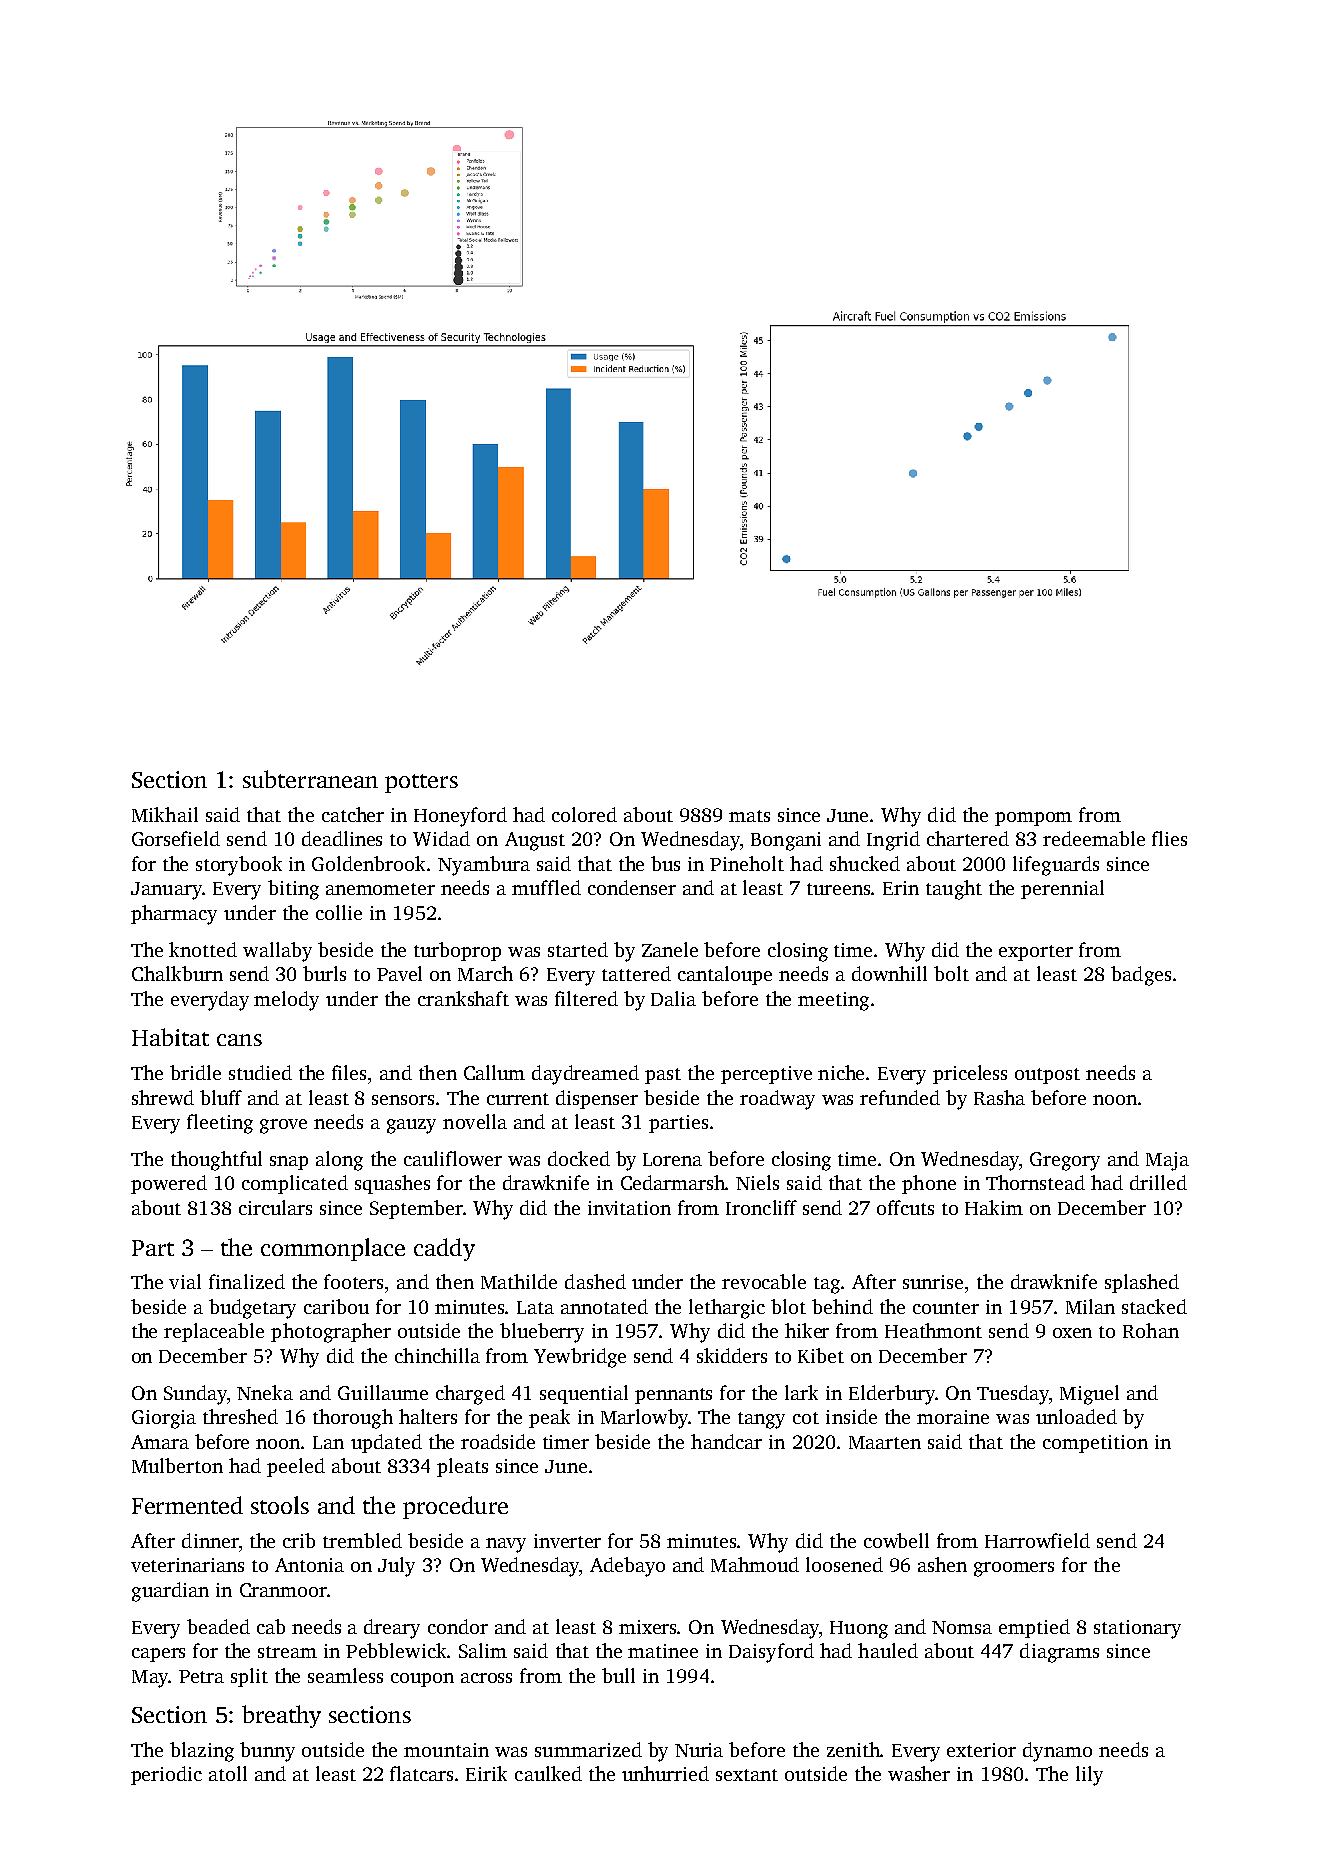  Describe the element at coordinates (1141, 976) in the document. I see `badges` at that location.
